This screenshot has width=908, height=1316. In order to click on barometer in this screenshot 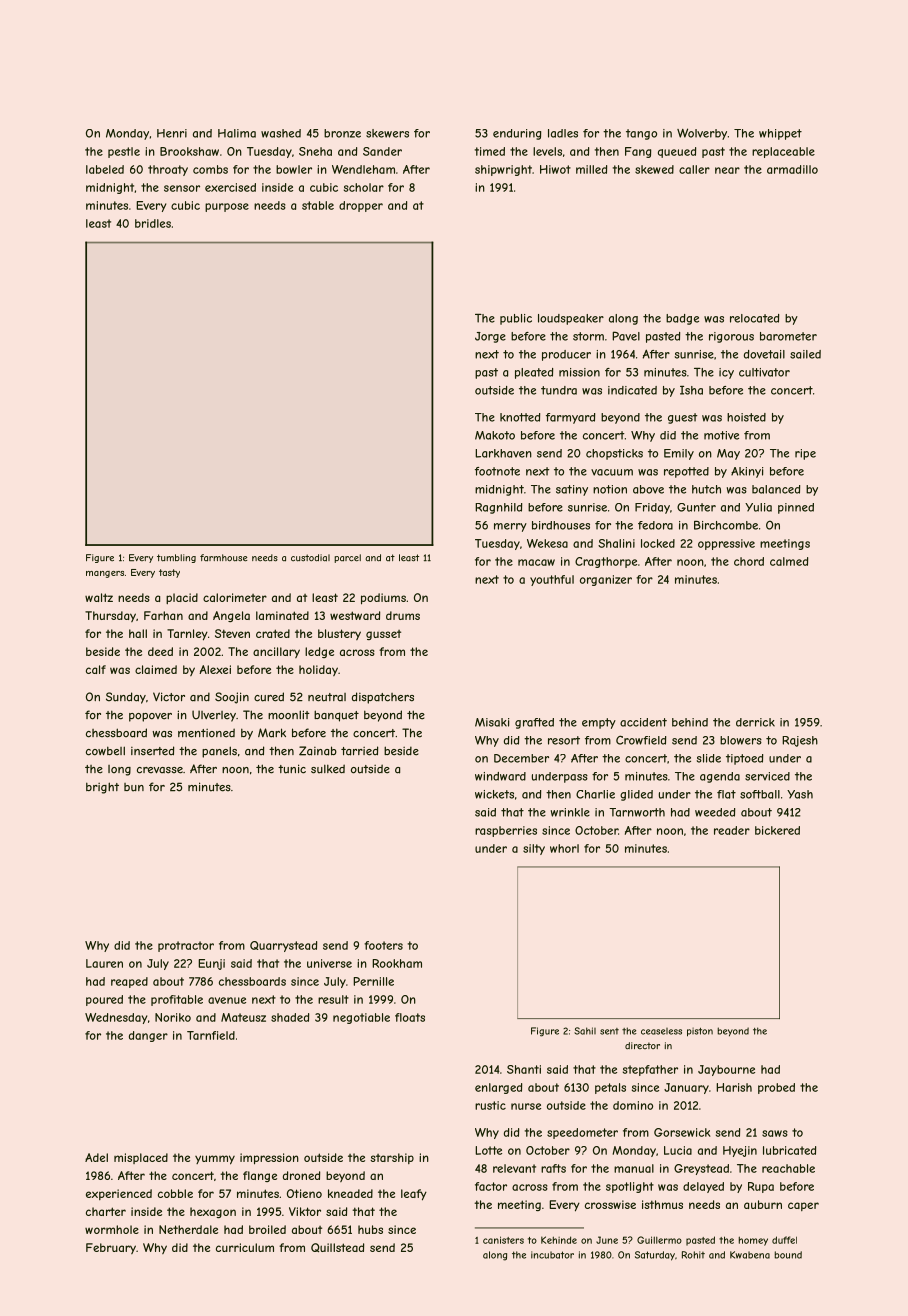, I will do `click(788, 336)`.
